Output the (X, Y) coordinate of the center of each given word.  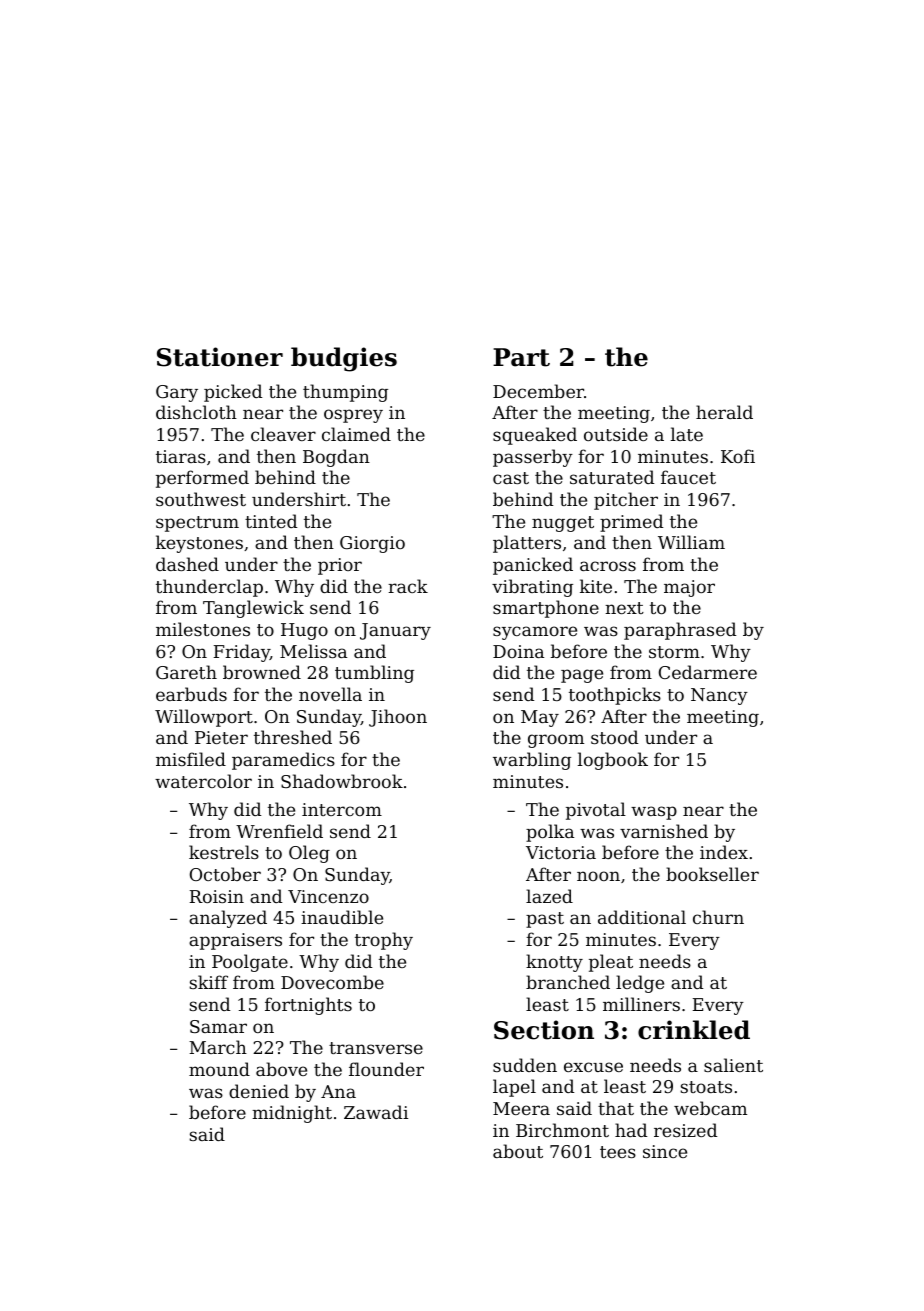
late (687, 434)
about (518, 1151)
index (724, 852)
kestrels (224, 852)
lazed (549, 896)
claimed (356, 434)
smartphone (546, 609)
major (689, 588)
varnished (664, 831)
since (665, 1151)
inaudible (342, 917)
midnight (292, 1114)
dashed (187, 564)
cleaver (283, 434)
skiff (208, 982)
